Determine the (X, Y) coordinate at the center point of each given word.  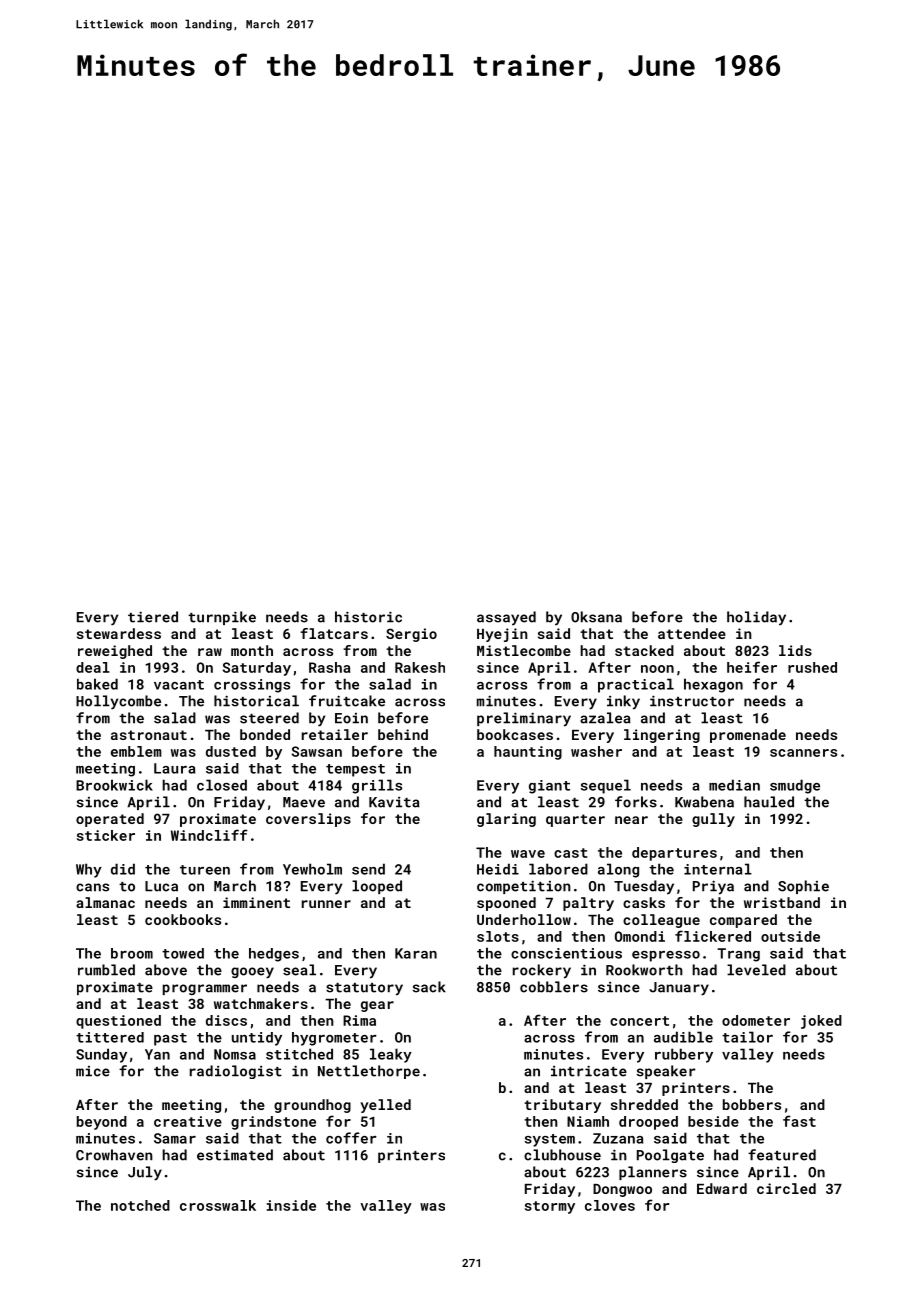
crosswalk (218, 1205)
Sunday (101, 1055)
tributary (562, 1106)
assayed (506, 618)
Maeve (304, 802)
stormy (550, 1207)
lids (795, 650)
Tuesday (644, 887)
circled (786, 1188)
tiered (153, 617)
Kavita (394, 802)
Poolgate (670, 1156)
